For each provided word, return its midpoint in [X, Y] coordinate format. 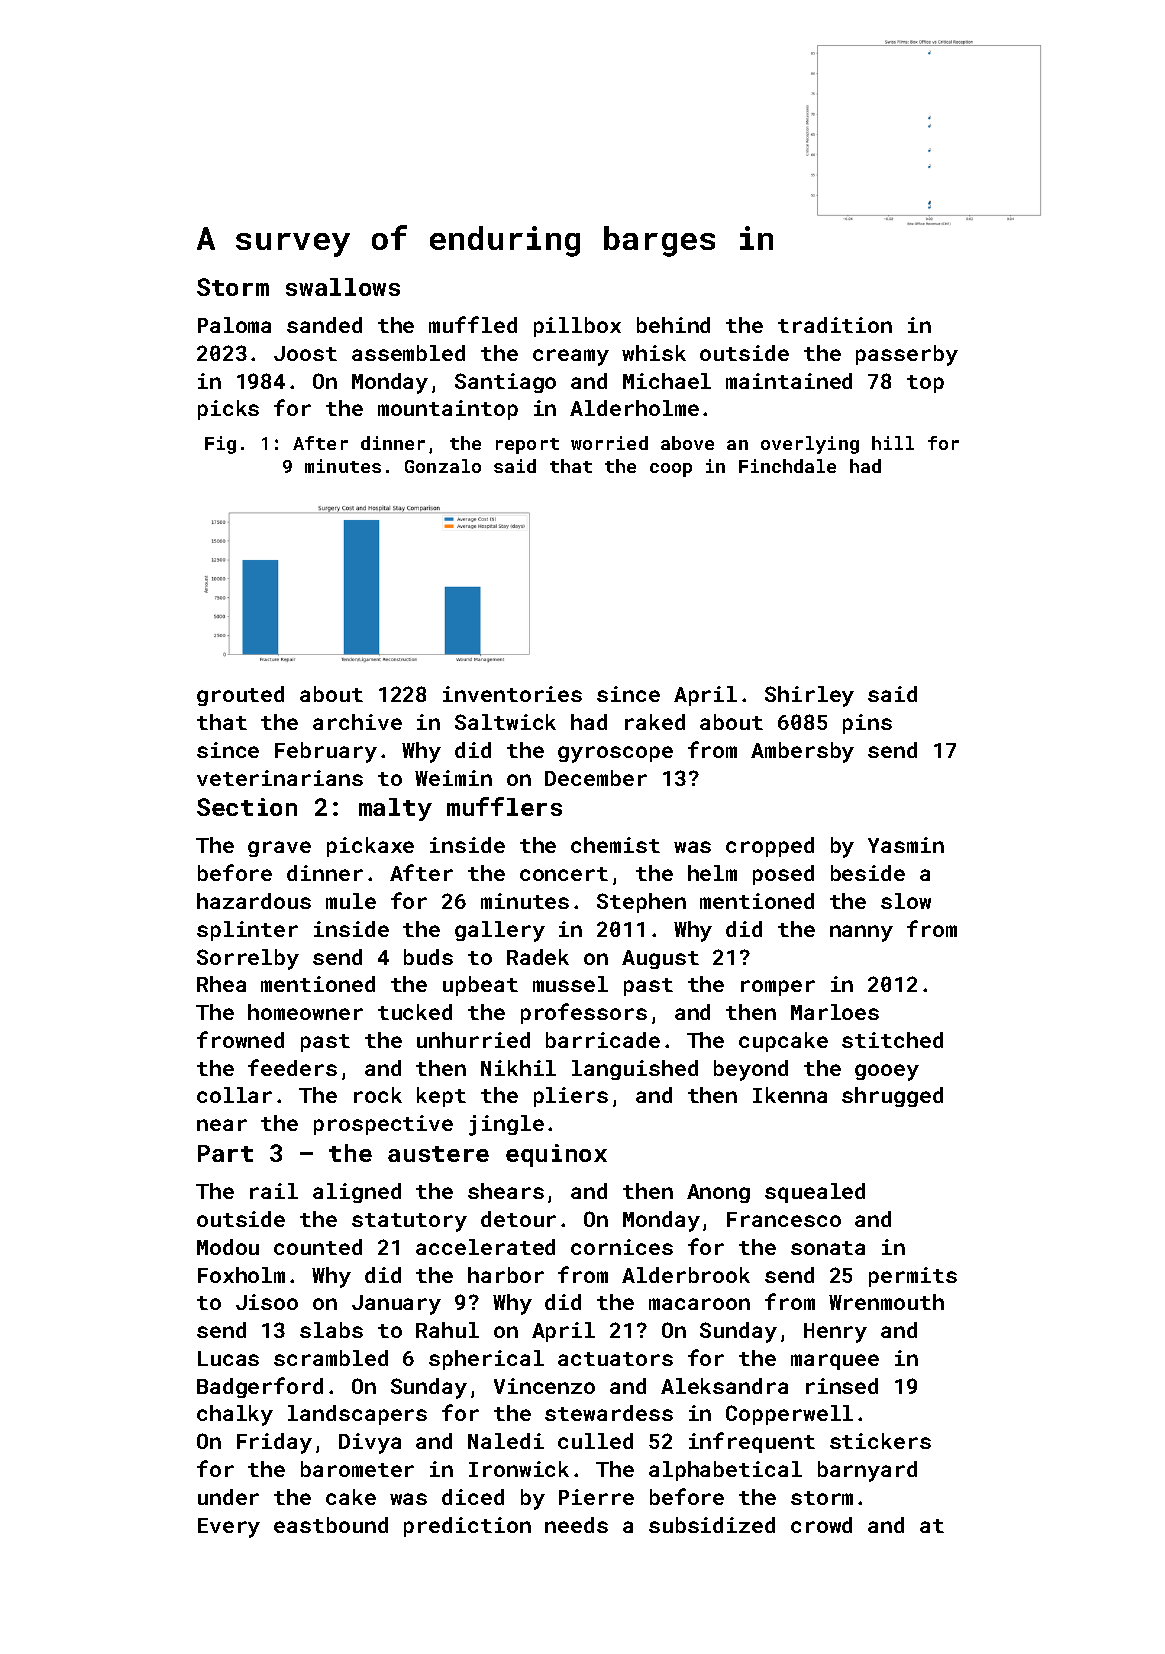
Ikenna [790, 1095]
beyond [751, 1070]
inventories [512, 694]
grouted [240, 696]
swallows [343, 287]
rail [274, 1191]
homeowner [305, 1012]
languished [635, 1070]
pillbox [577, 327]
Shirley [809, 696]
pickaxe [370, 847]
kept [441, 1097]
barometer [357, 1469]
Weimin [453, 778]
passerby [907, 355]
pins [867, 724]
